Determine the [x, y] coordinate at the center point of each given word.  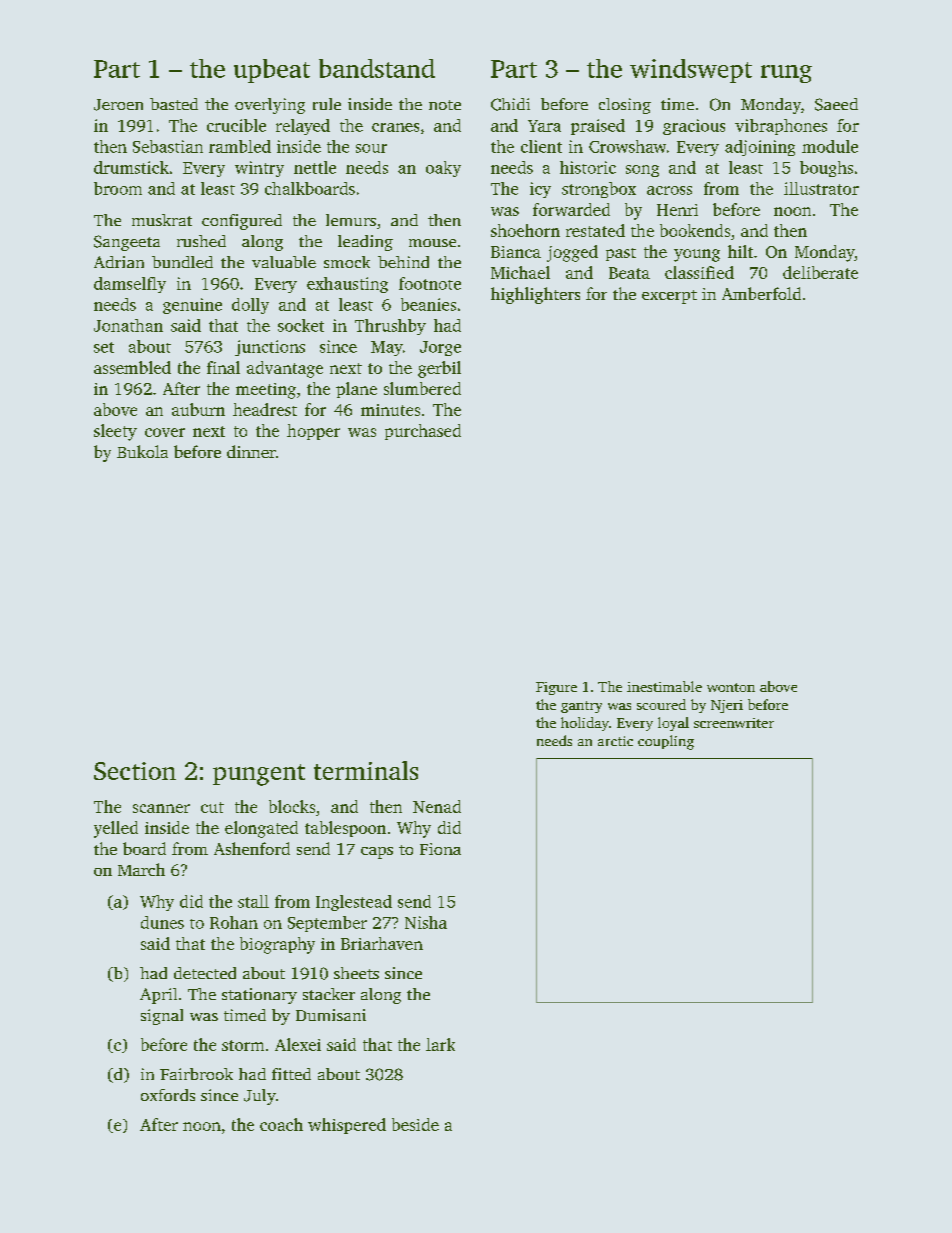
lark [440, 1044]
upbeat [272, 71]
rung [786, 74]
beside [415, 1124]
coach [281, 1124]
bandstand [377, 68]
